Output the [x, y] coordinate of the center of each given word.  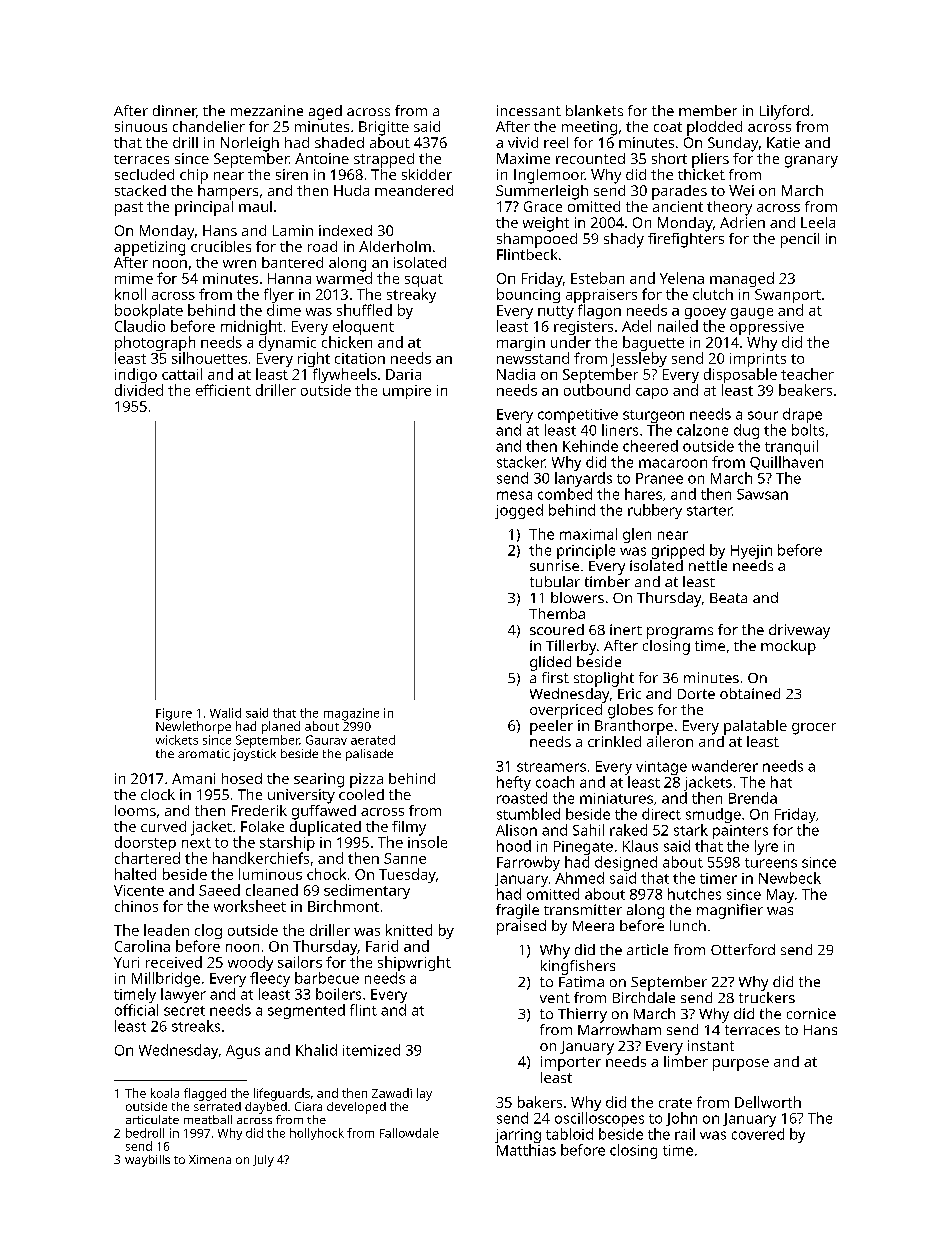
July [263, 1161]
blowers [577, 597]
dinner [174, 110]
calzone [702, 430]
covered [758, 1134]
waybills [147, 1161]
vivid [523, 142]
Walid [225, 713]
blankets [594, 110]
